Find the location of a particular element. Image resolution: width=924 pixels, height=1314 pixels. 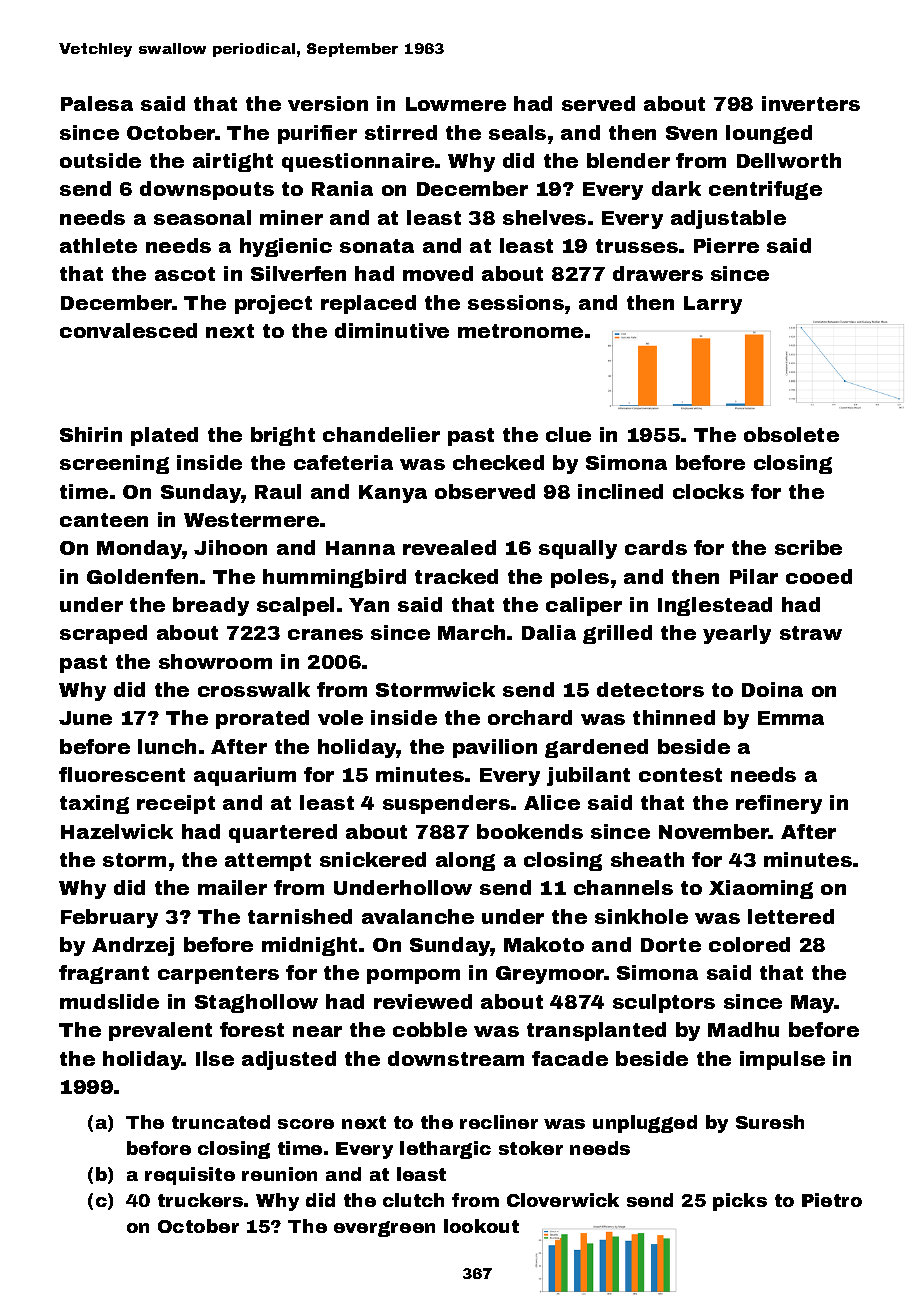

shelves is located at coordinates (544, 217).
